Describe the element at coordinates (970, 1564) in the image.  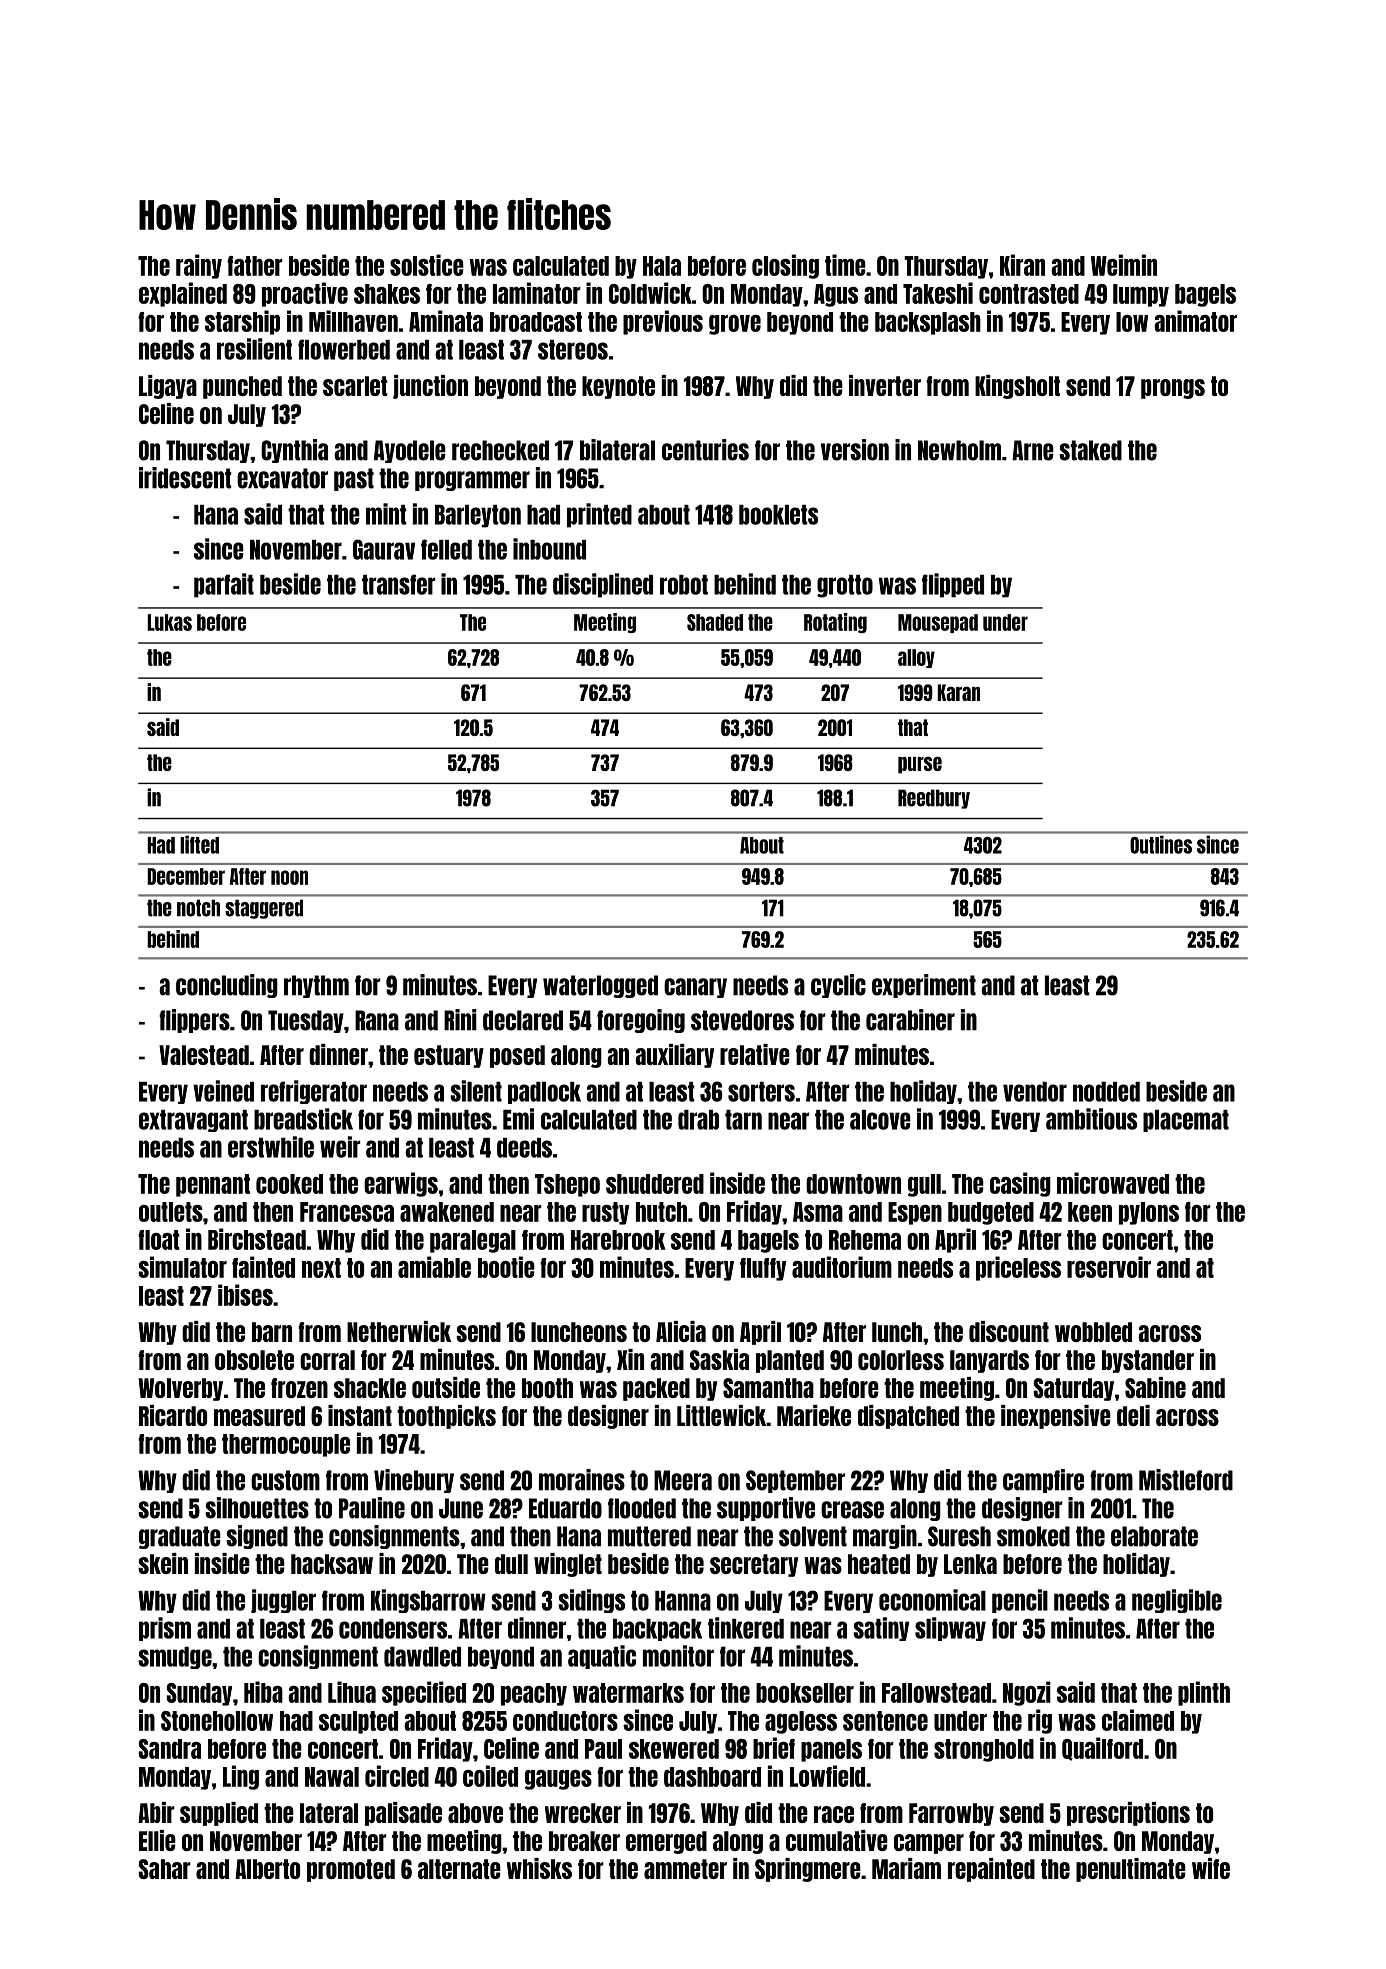
I see `Lenka` at that location.
